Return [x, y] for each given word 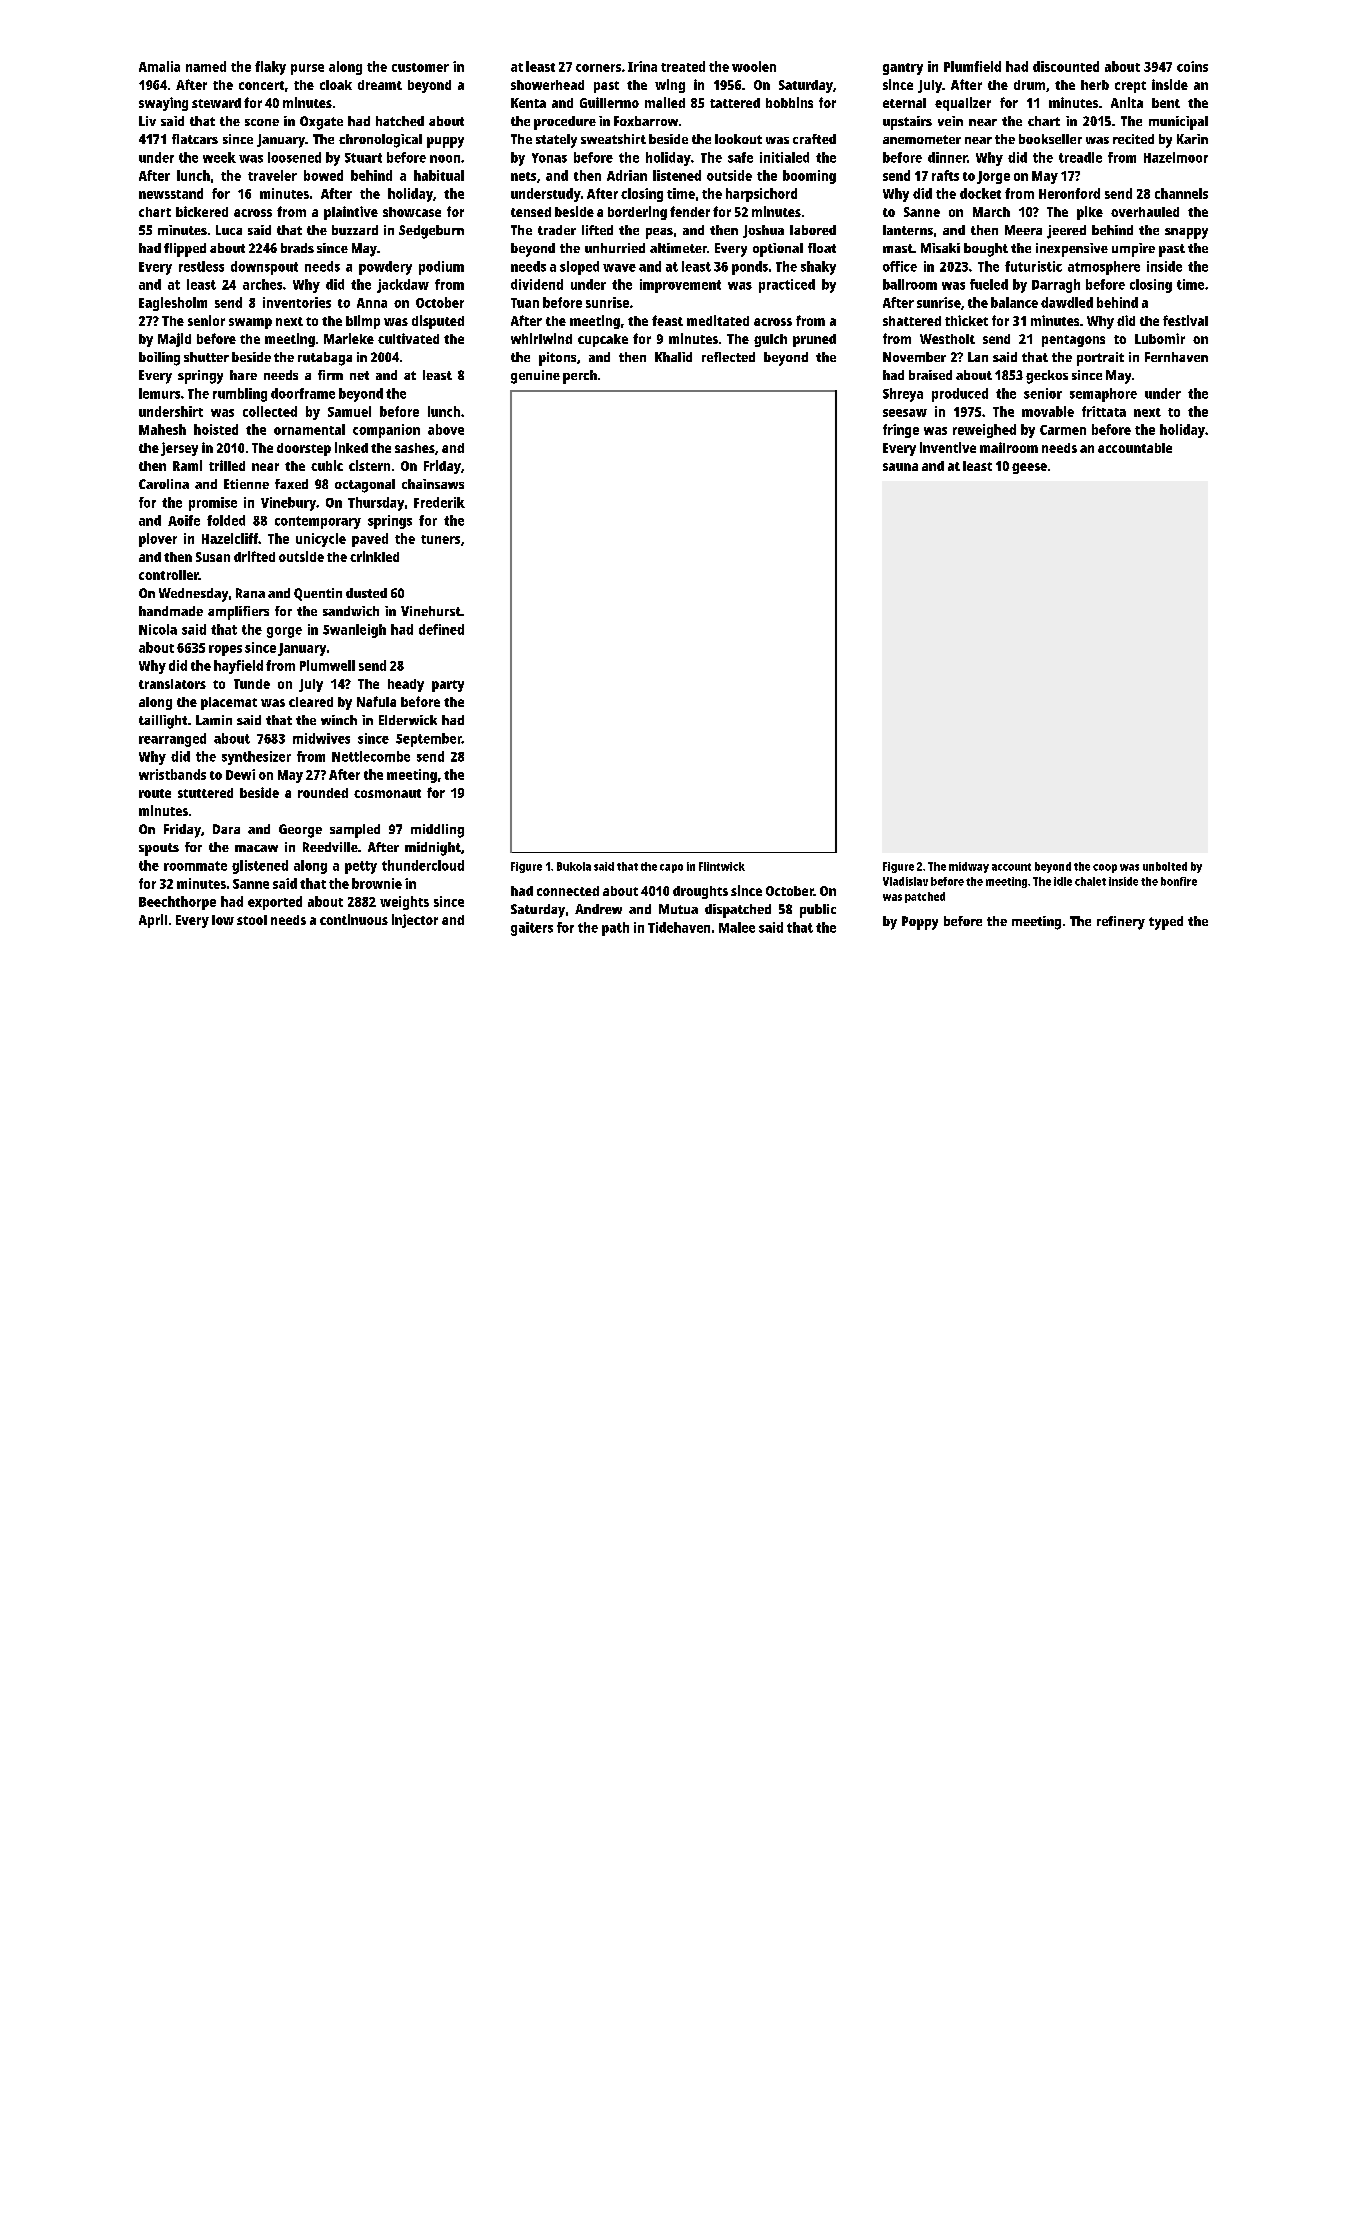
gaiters [532, 929]
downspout [264, 268]
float [822, 248]
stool [252, 920]
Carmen [1063, 430]
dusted [366, 593]
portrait [1100, 359]
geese [1029, 468]
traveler [272, 175]
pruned [814, 340]
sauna [900, 467]
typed [1166, 923]
